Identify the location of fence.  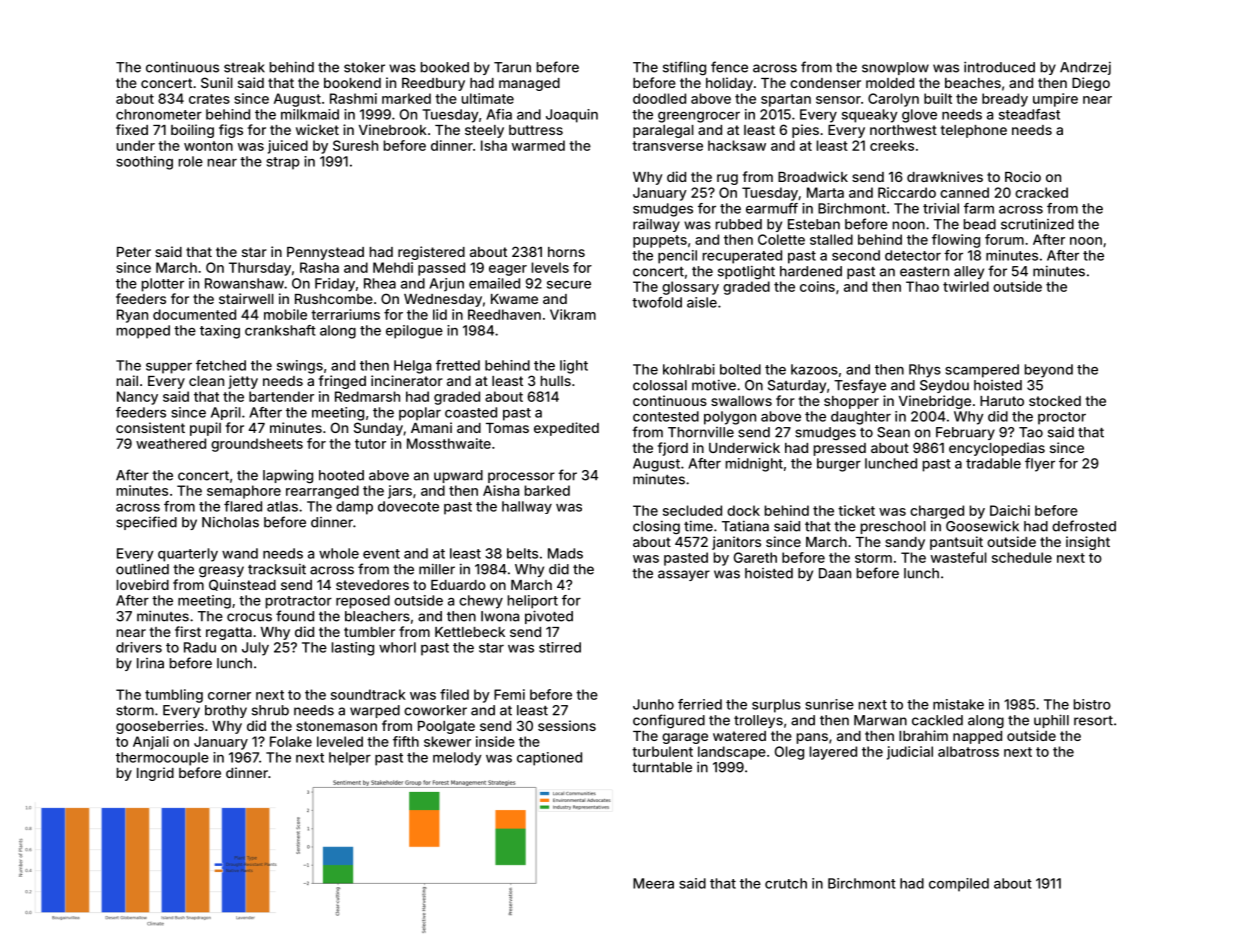
(729, 67).
